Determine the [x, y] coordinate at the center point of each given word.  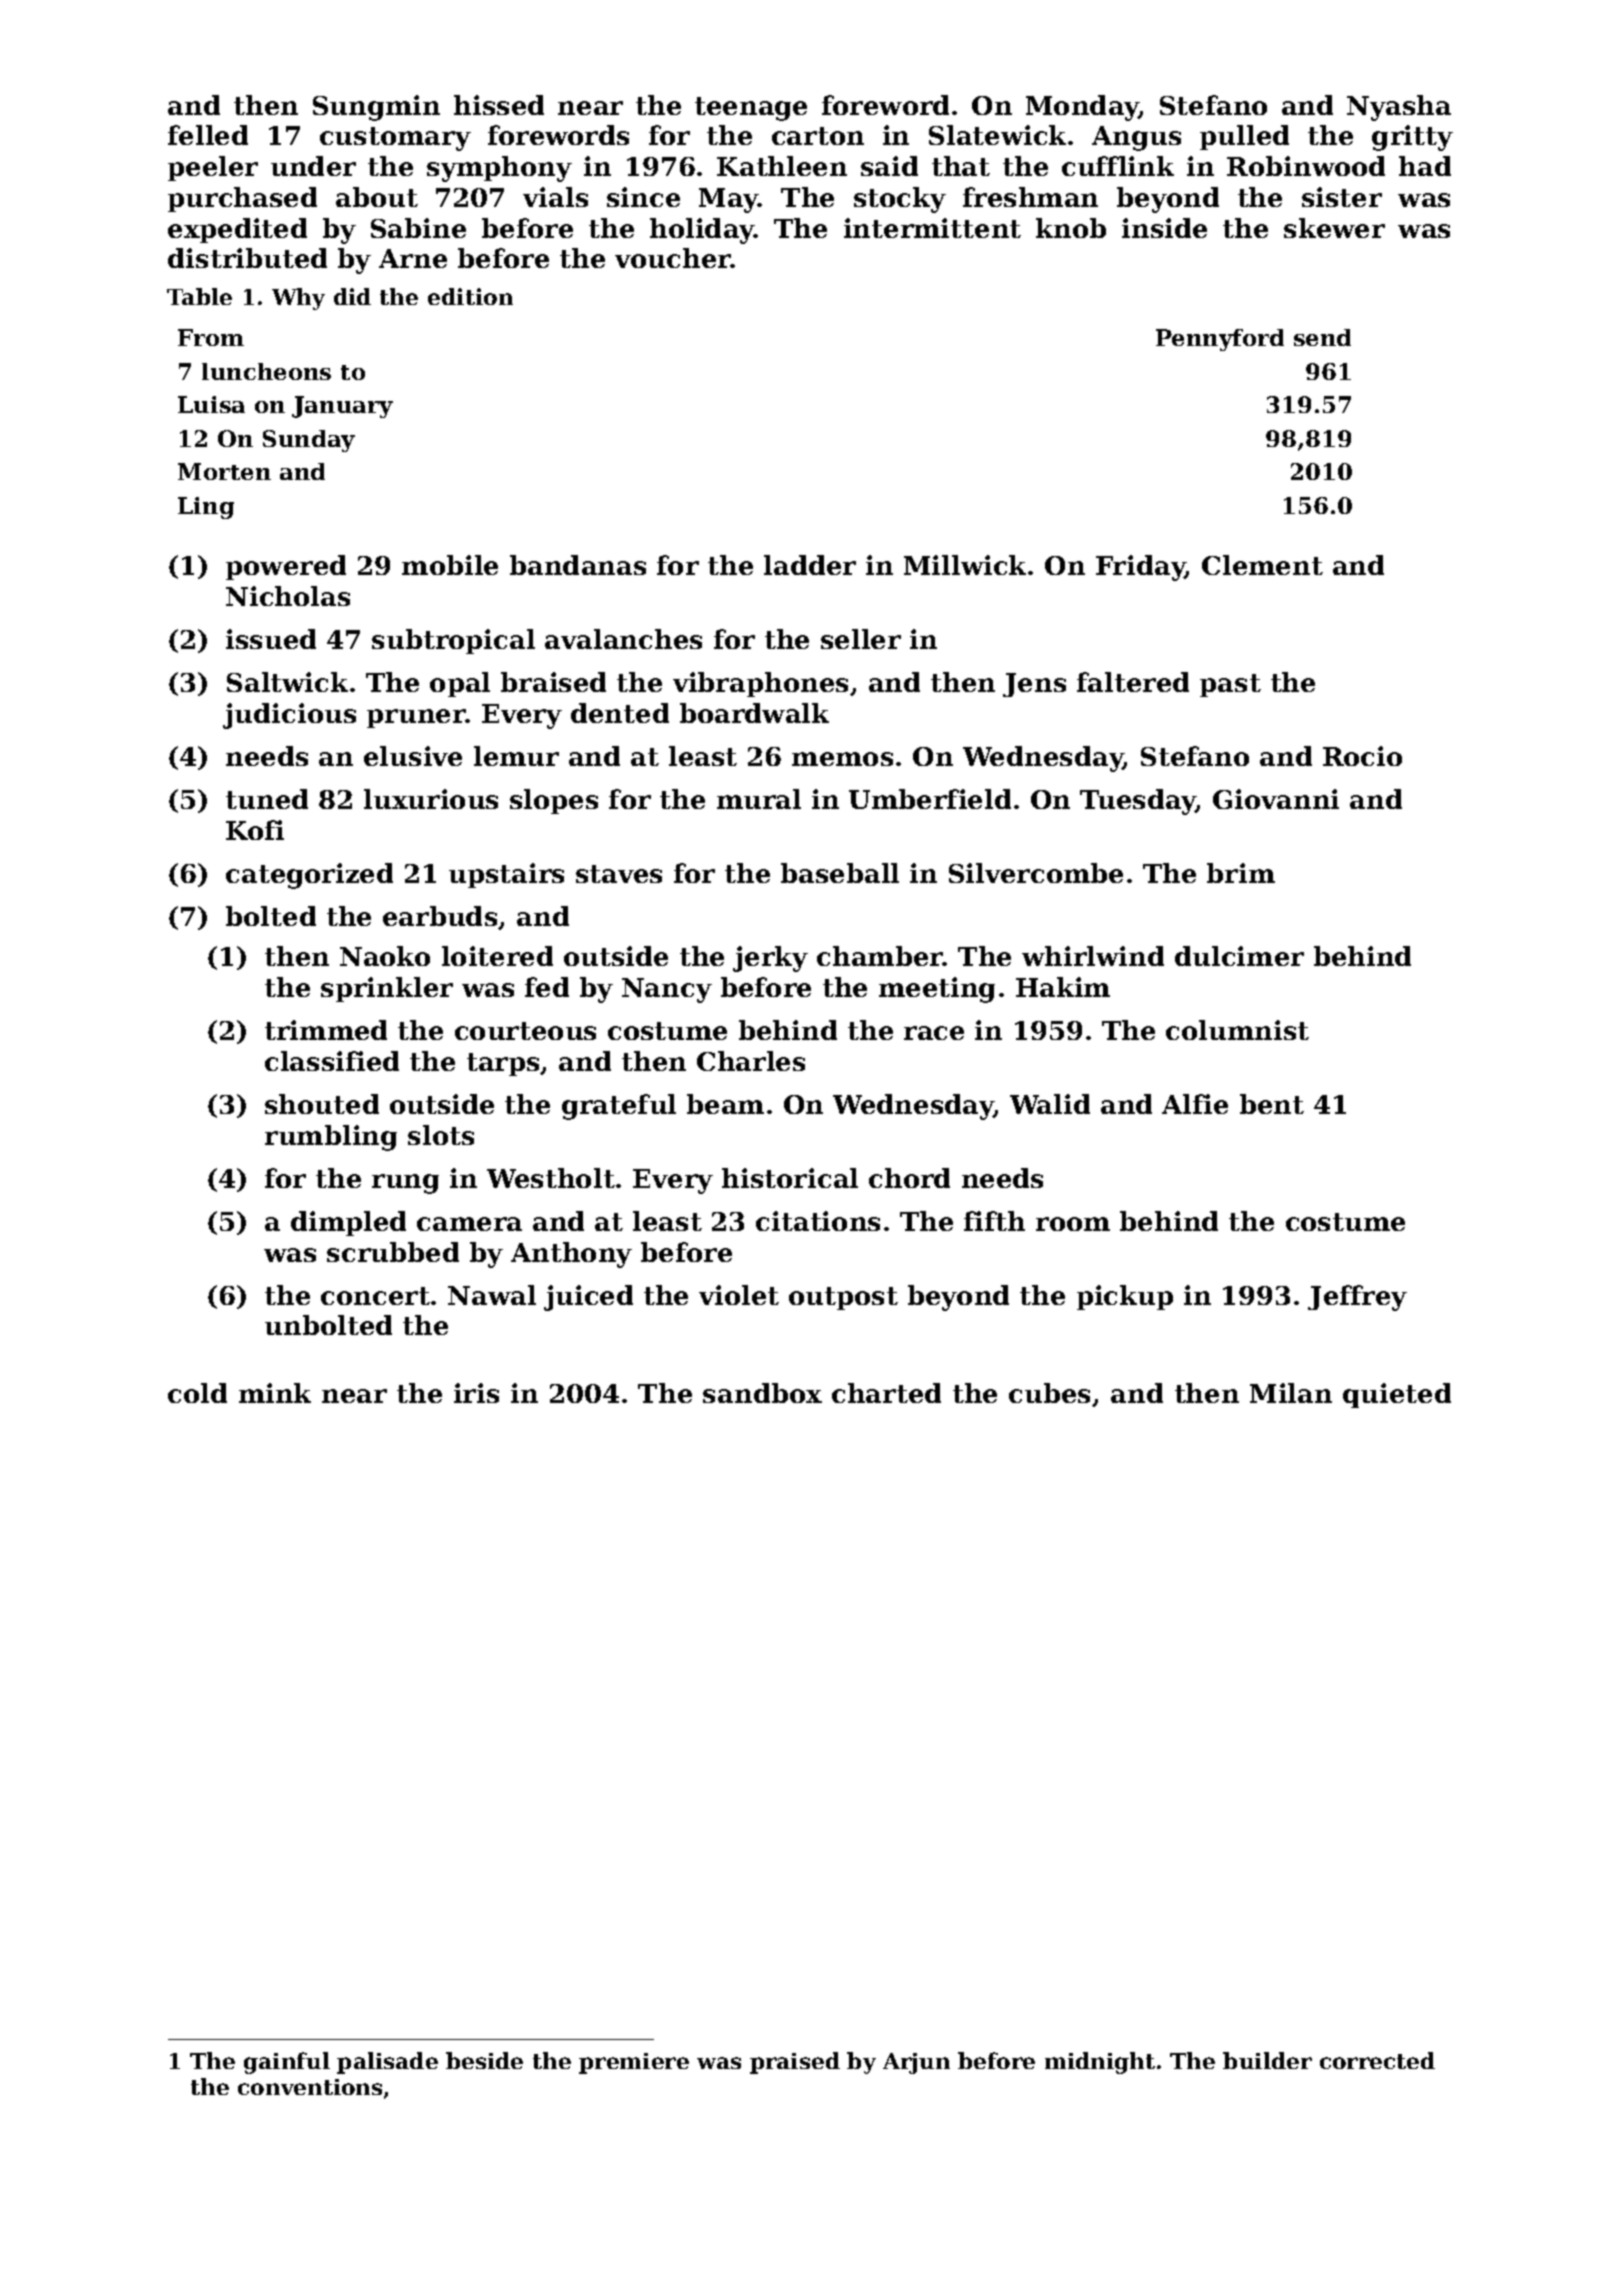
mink [275, 1393]
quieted [1397, 1395]
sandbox [762, 1393]
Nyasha [1399, 108]
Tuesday [1138, 802]
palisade [387, 2063]
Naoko [385, 956]
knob [1071, 228]
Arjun [916, 2063]
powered [286, 567]
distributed [247, 258]
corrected [1377, 2060]
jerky [770, 959]
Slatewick [997, 135]
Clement [1262, 565]
